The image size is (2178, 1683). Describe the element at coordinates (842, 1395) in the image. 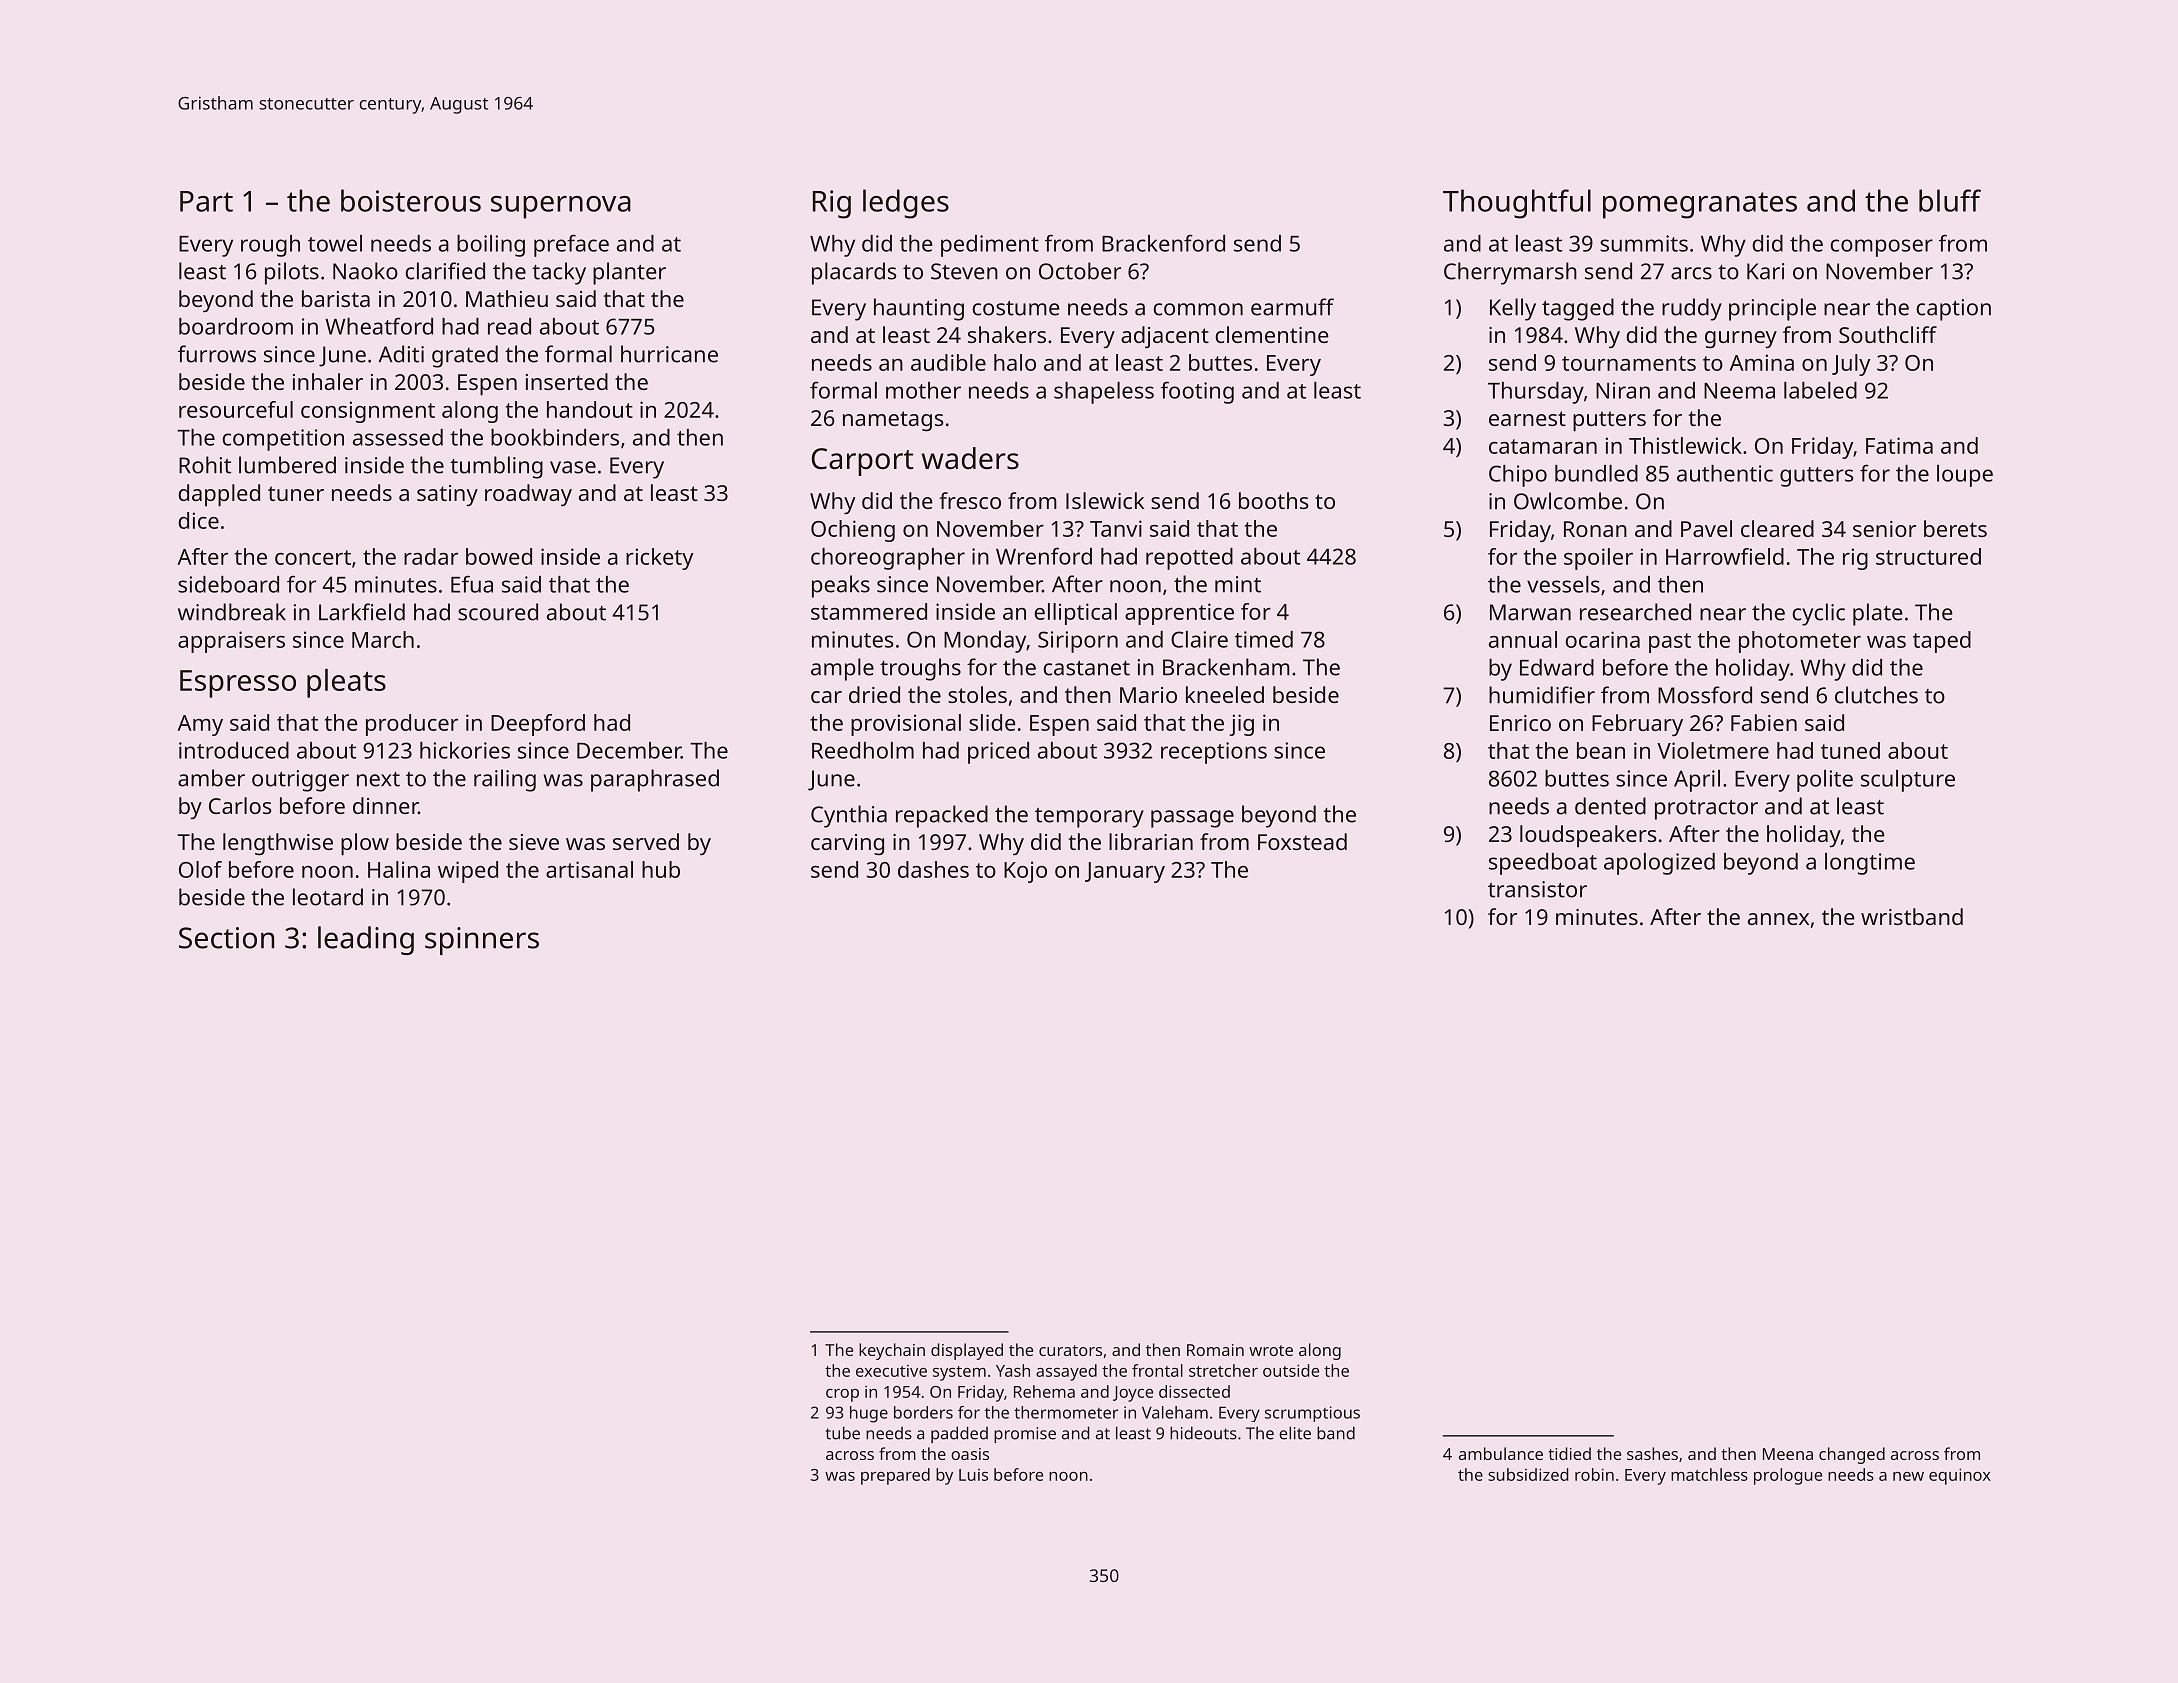

I see `crop` at that location.
